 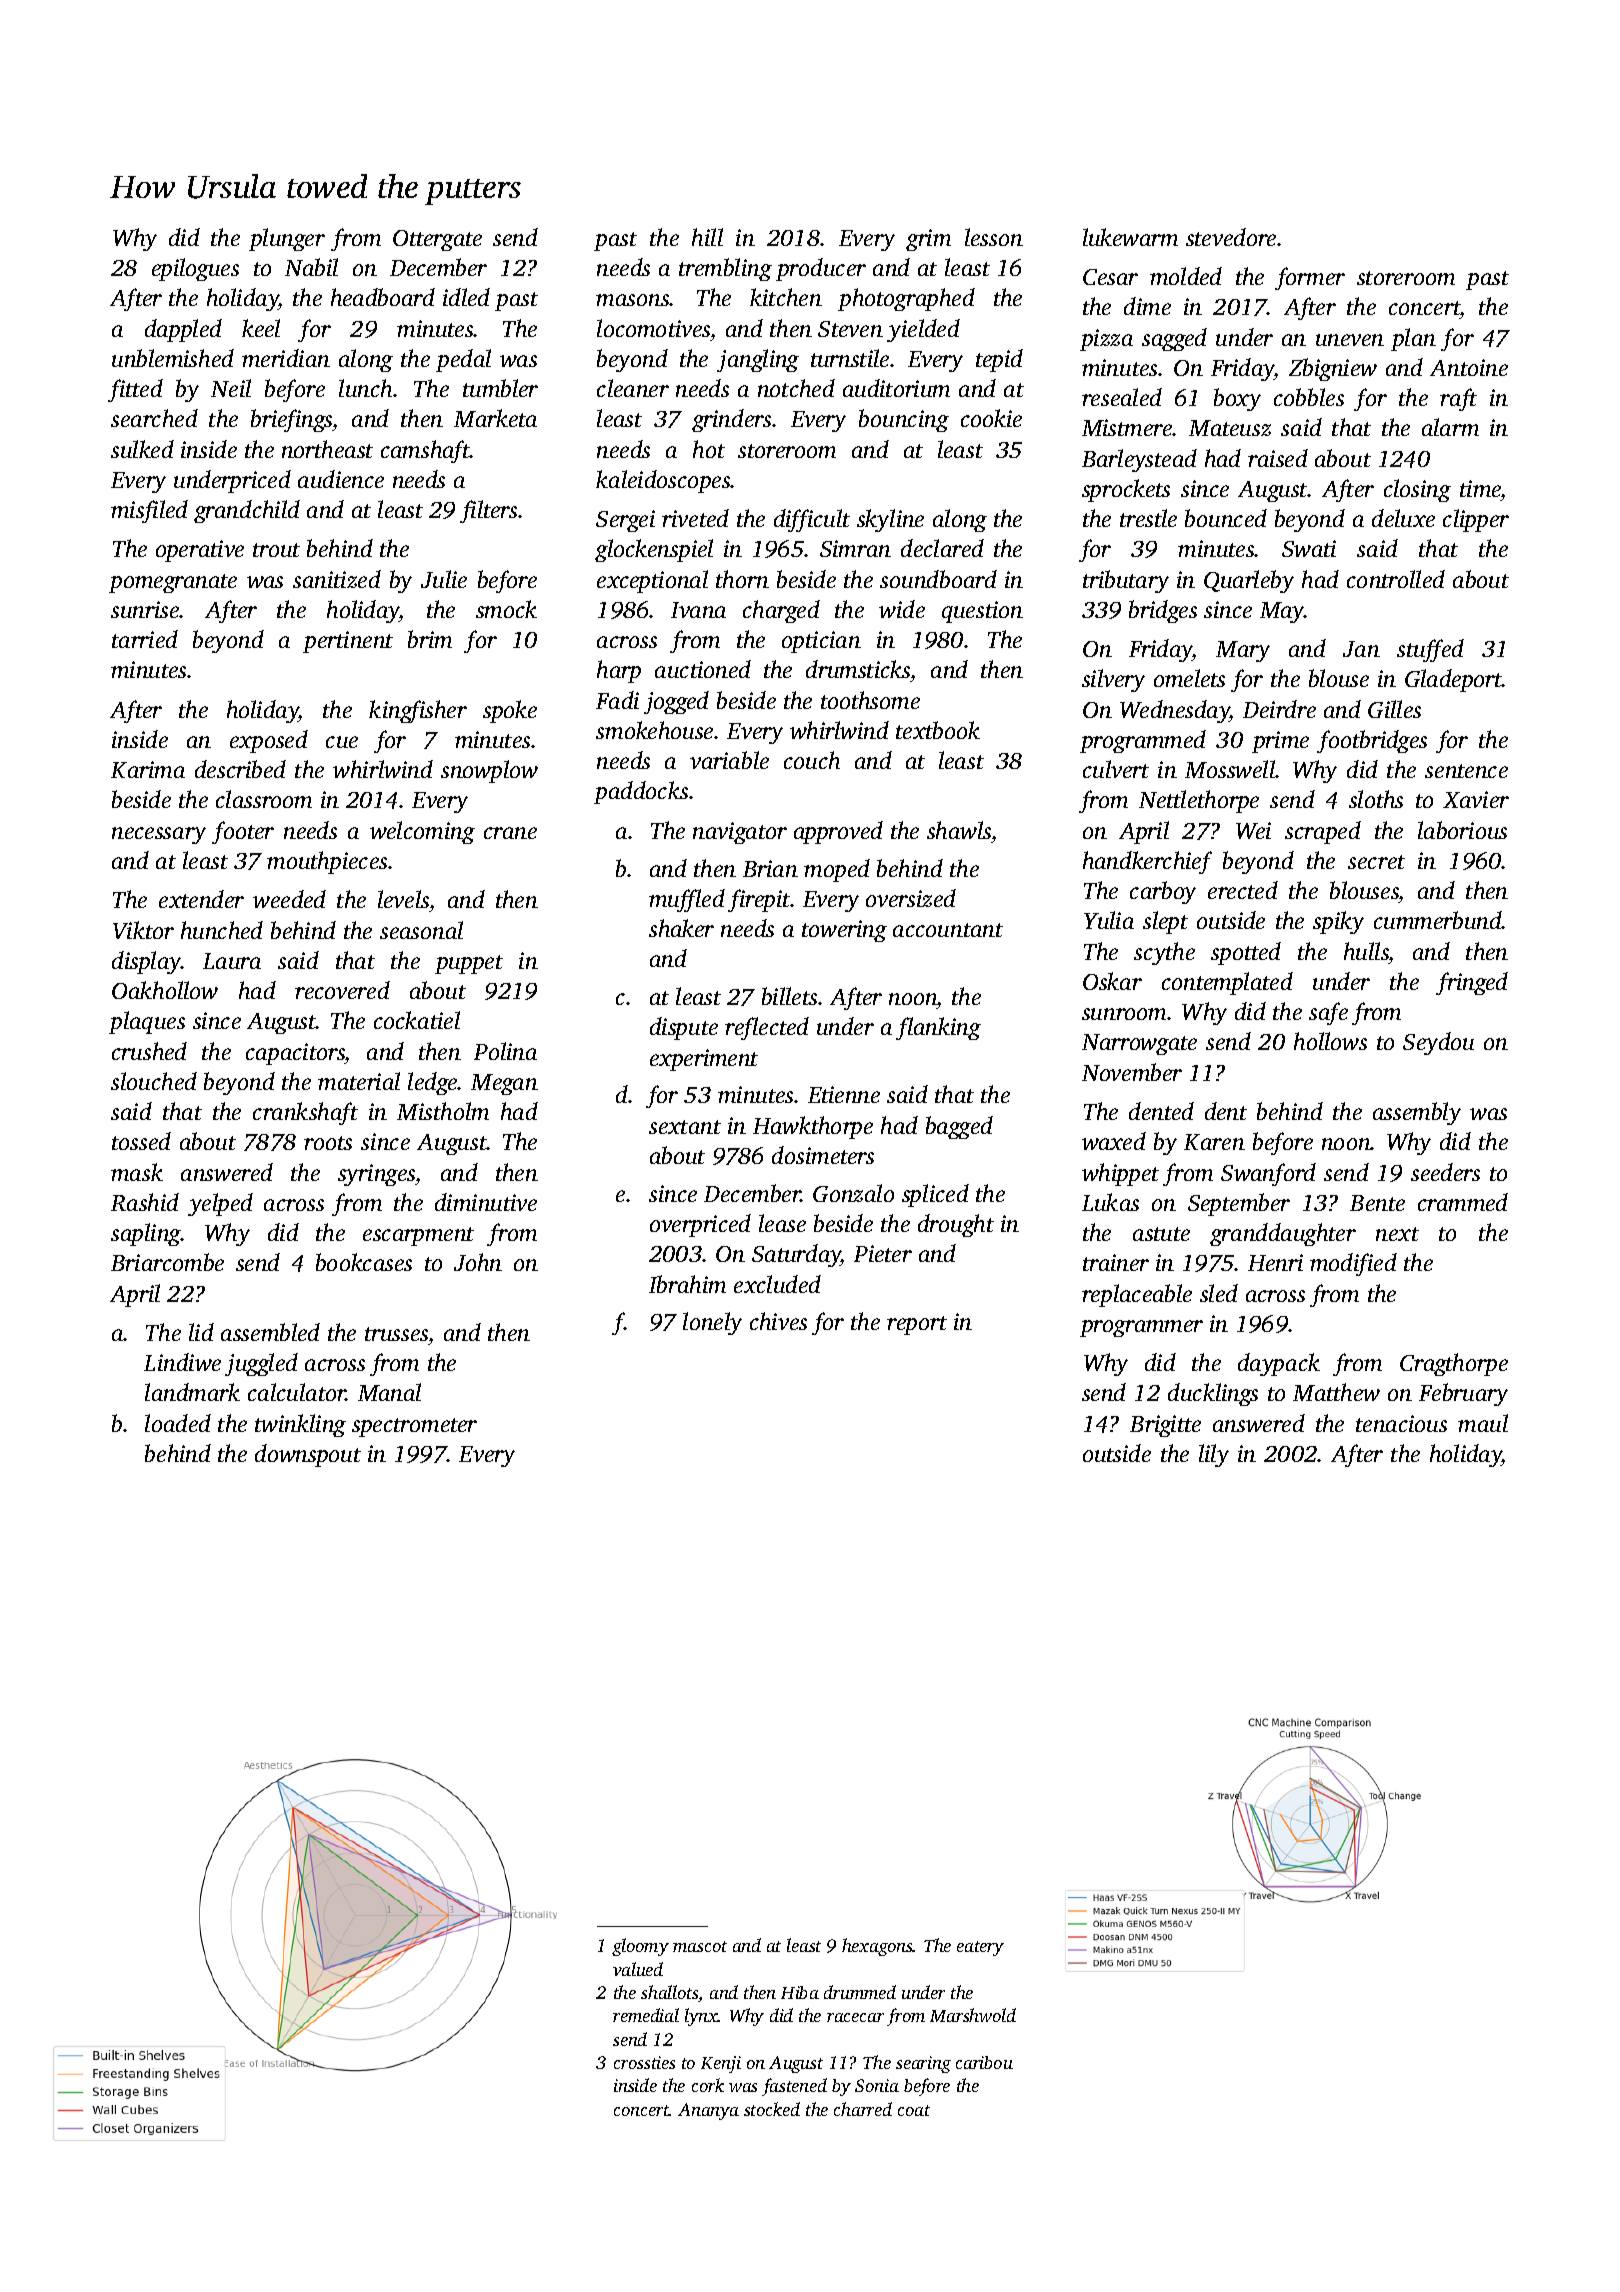 I want to click on loaded, so click(x=178, y=1423).
